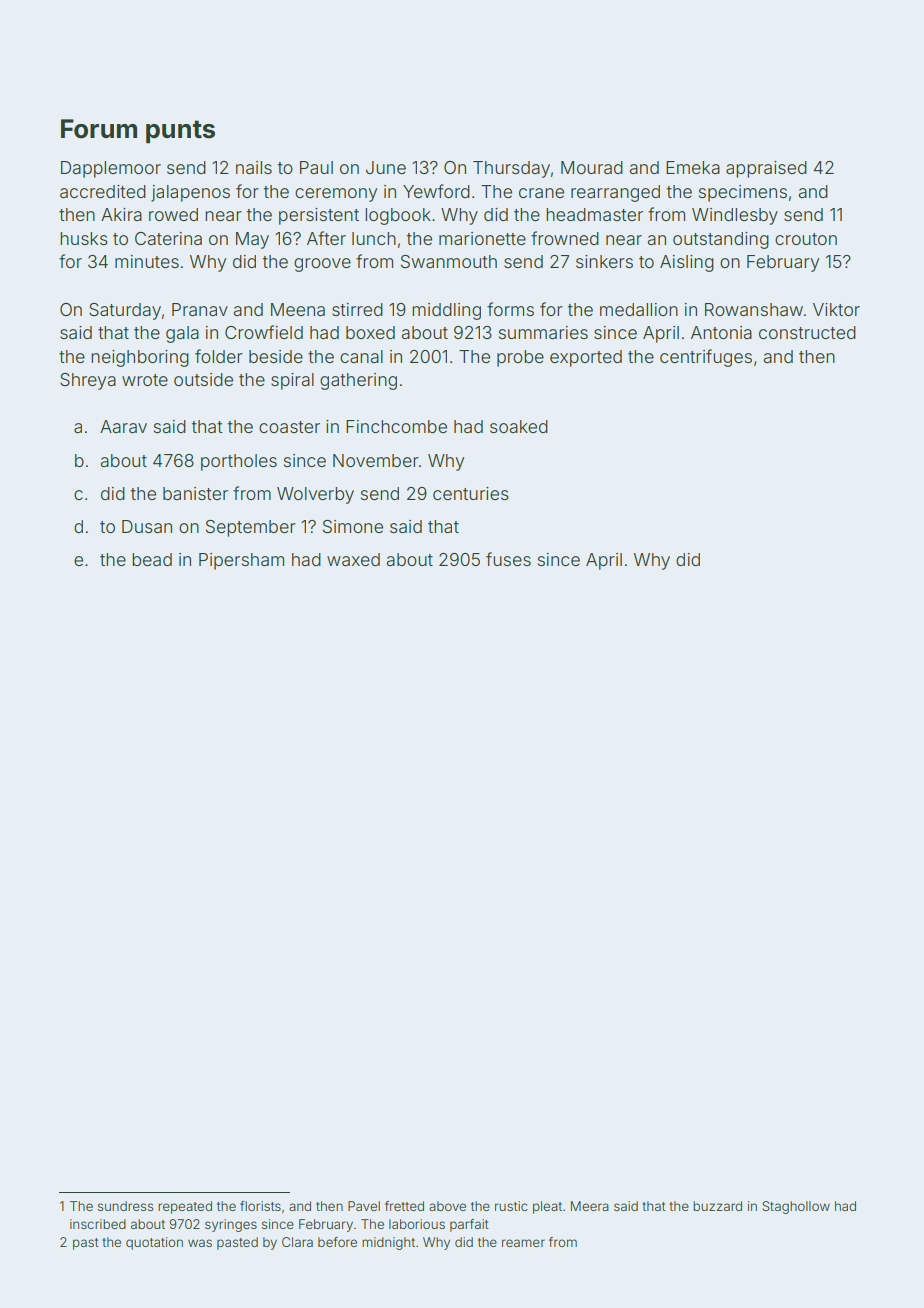 Image resolution: width=924 pixels, height=1308 pixels. What do you see at coordinates (376, 460) in the screenshot?
I see `November` at bounding box center [376, 460].
